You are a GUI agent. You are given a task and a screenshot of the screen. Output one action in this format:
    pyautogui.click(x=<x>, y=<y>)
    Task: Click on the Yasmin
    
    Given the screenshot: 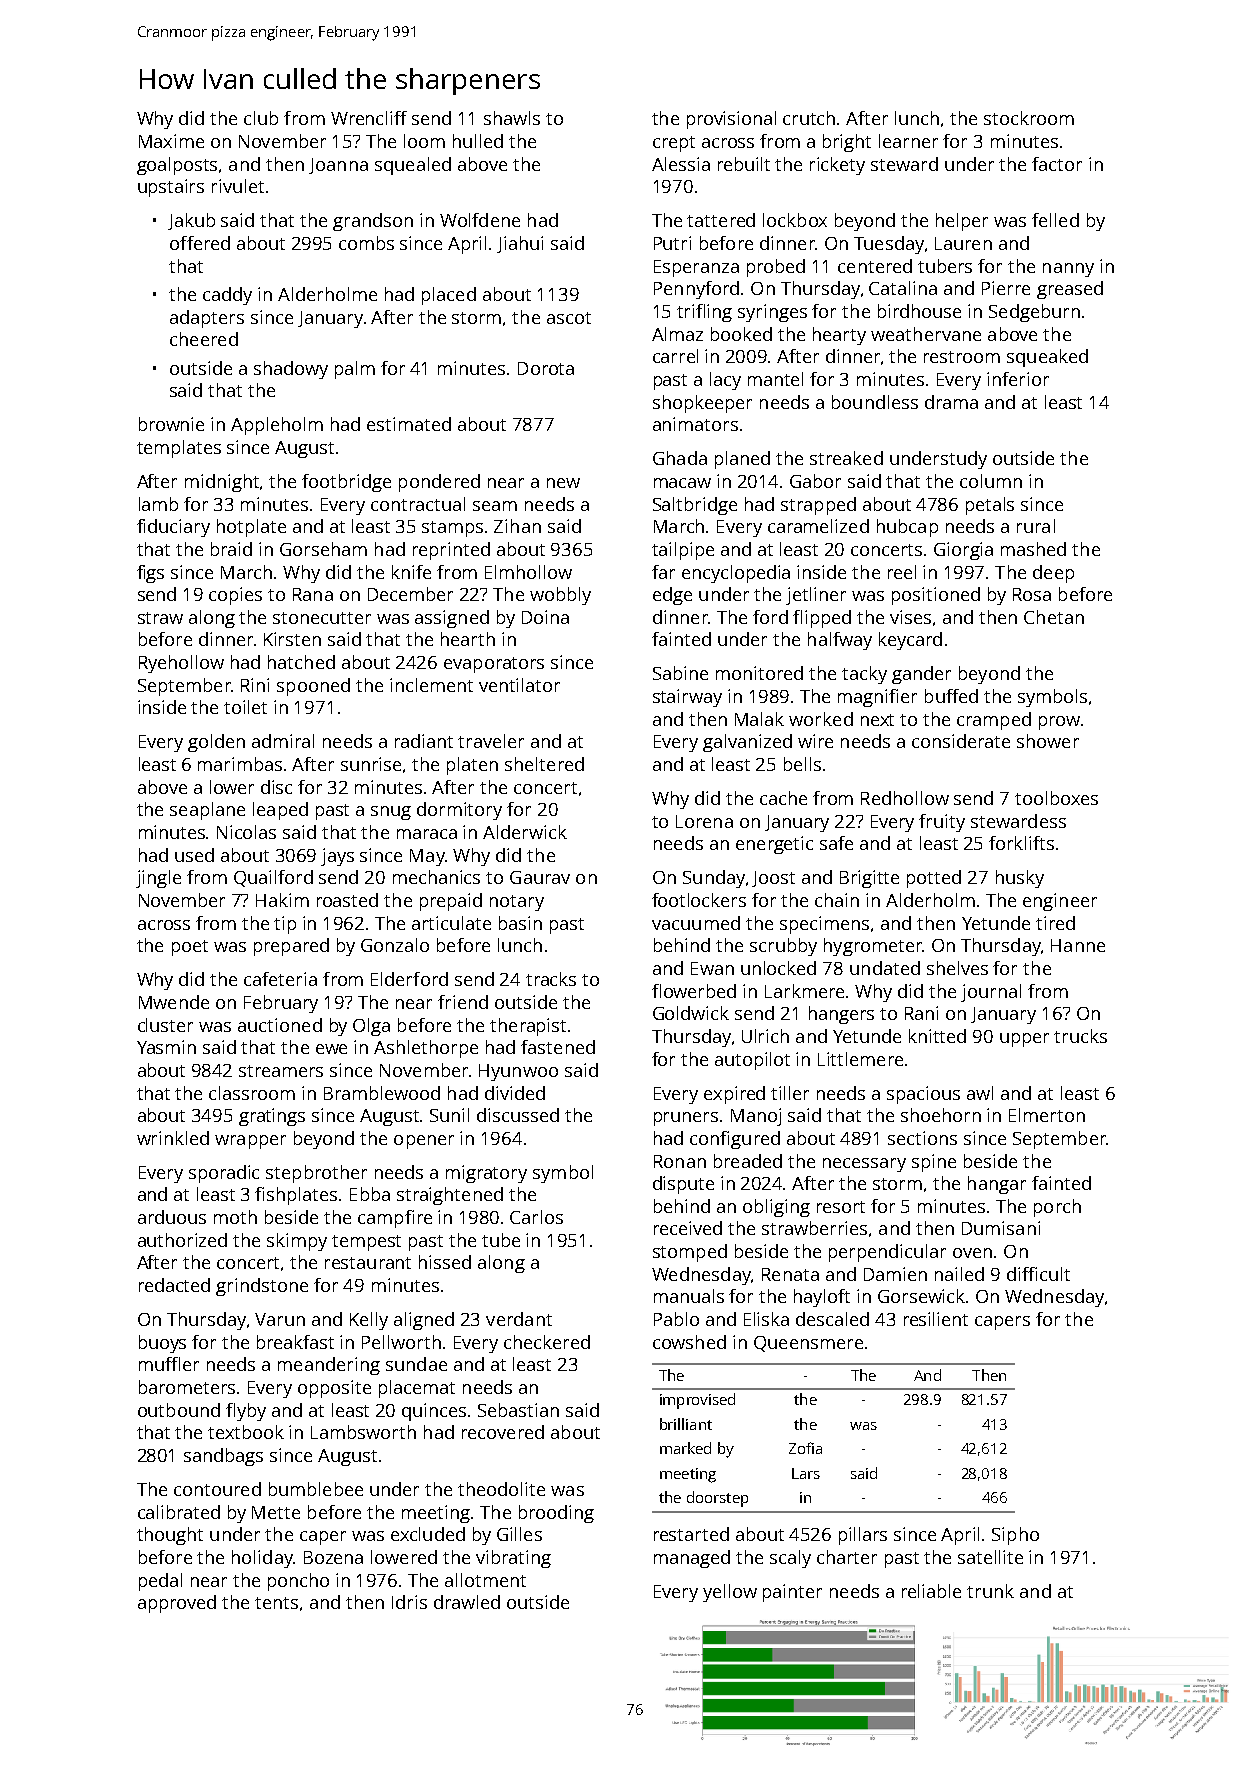 What is the action you would take?
    pyautogui.click(x=166, y=1047)
